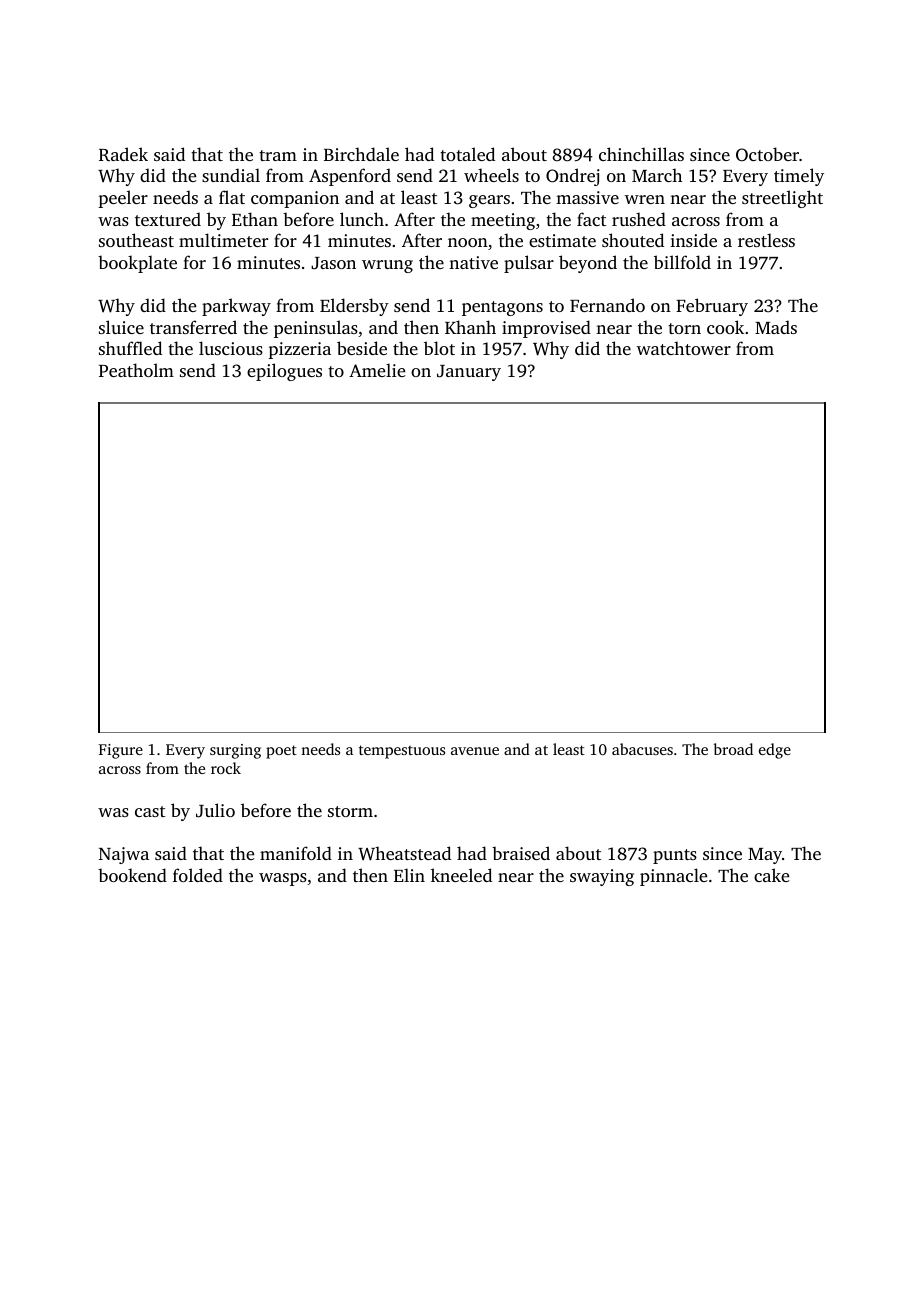  What do you see at coordinates (766, 240) in the document?
I see `restless` at bounding box center [766, 240].
